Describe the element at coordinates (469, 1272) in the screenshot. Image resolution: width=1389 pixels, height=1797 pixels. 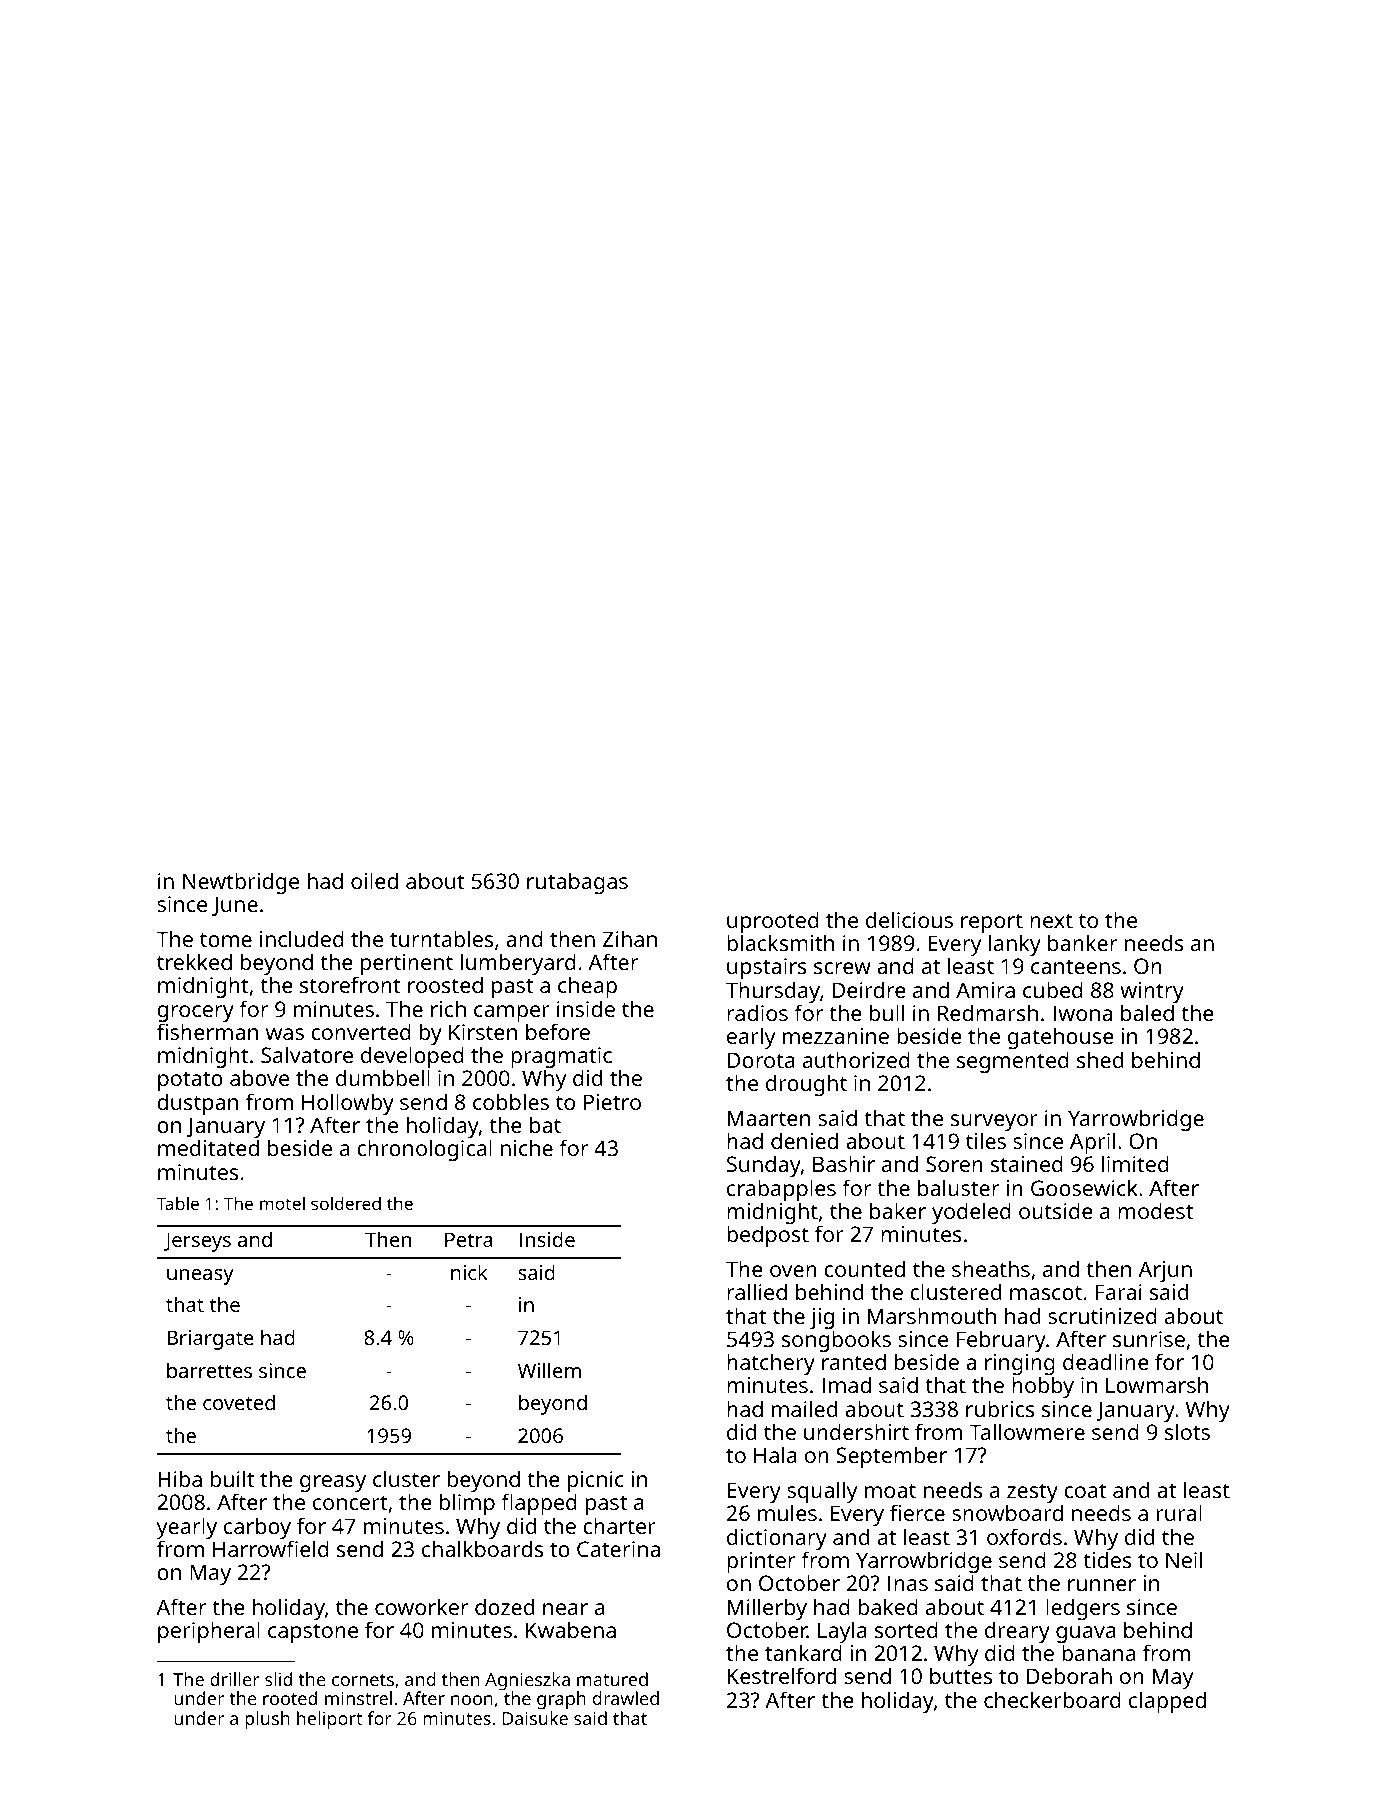
I see `nick` at that location.
